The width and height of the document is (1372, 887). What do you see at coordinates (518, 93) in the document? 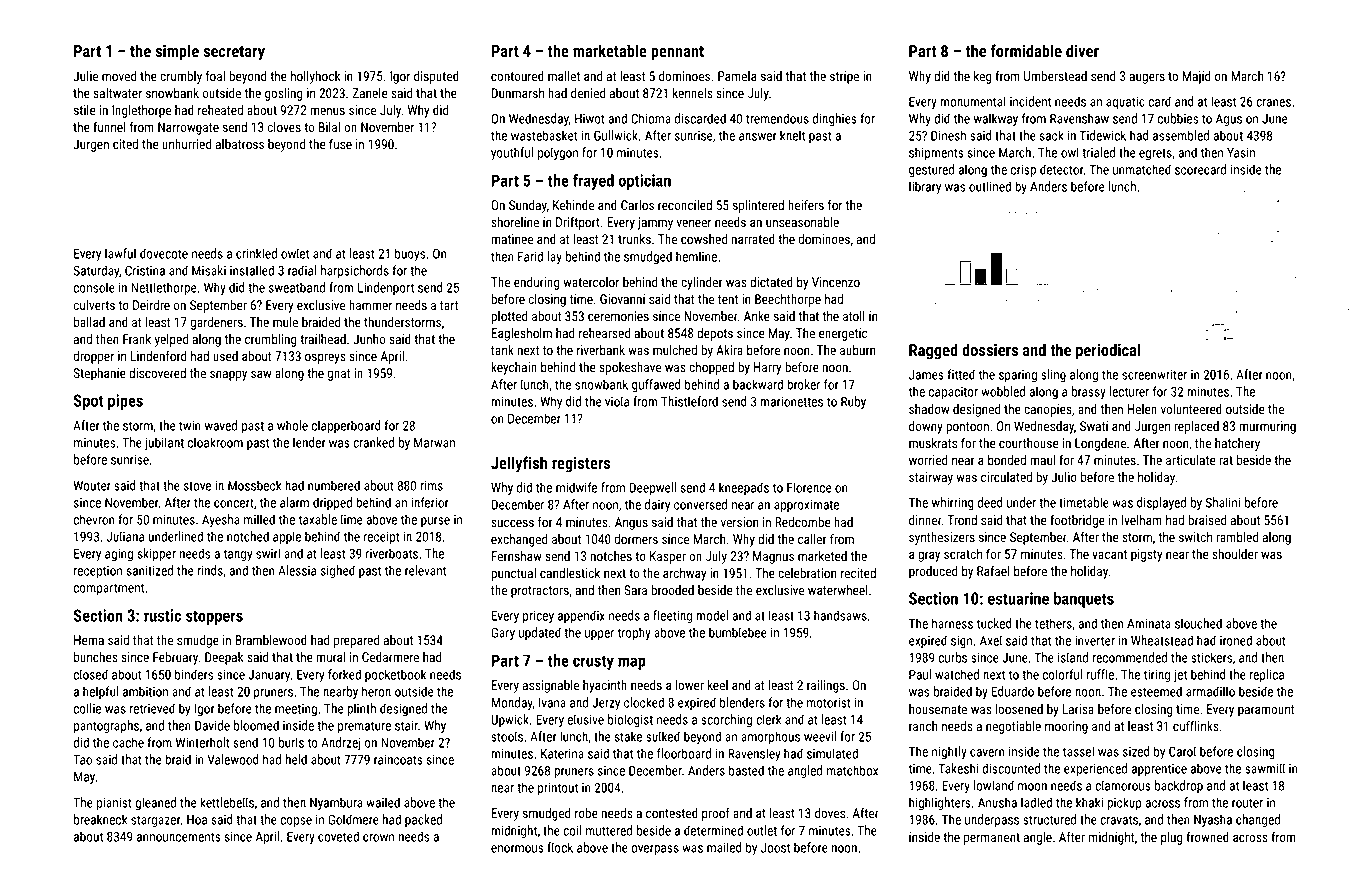
I see `Dunmarsh` at bounding box center [518, 93].
